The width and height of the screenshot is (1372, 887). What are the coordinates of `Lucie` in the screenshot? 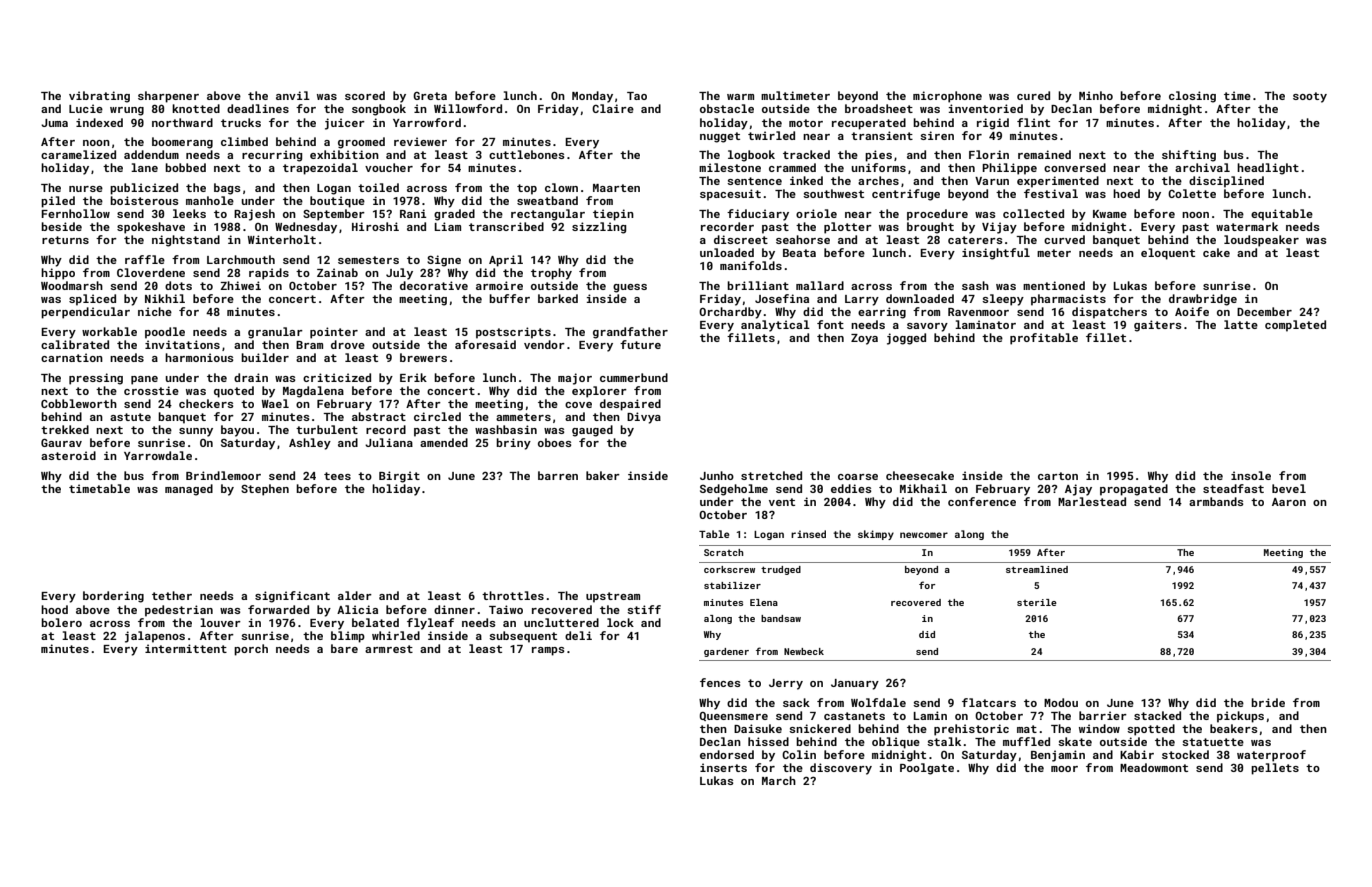 It's located at (86, 108).
